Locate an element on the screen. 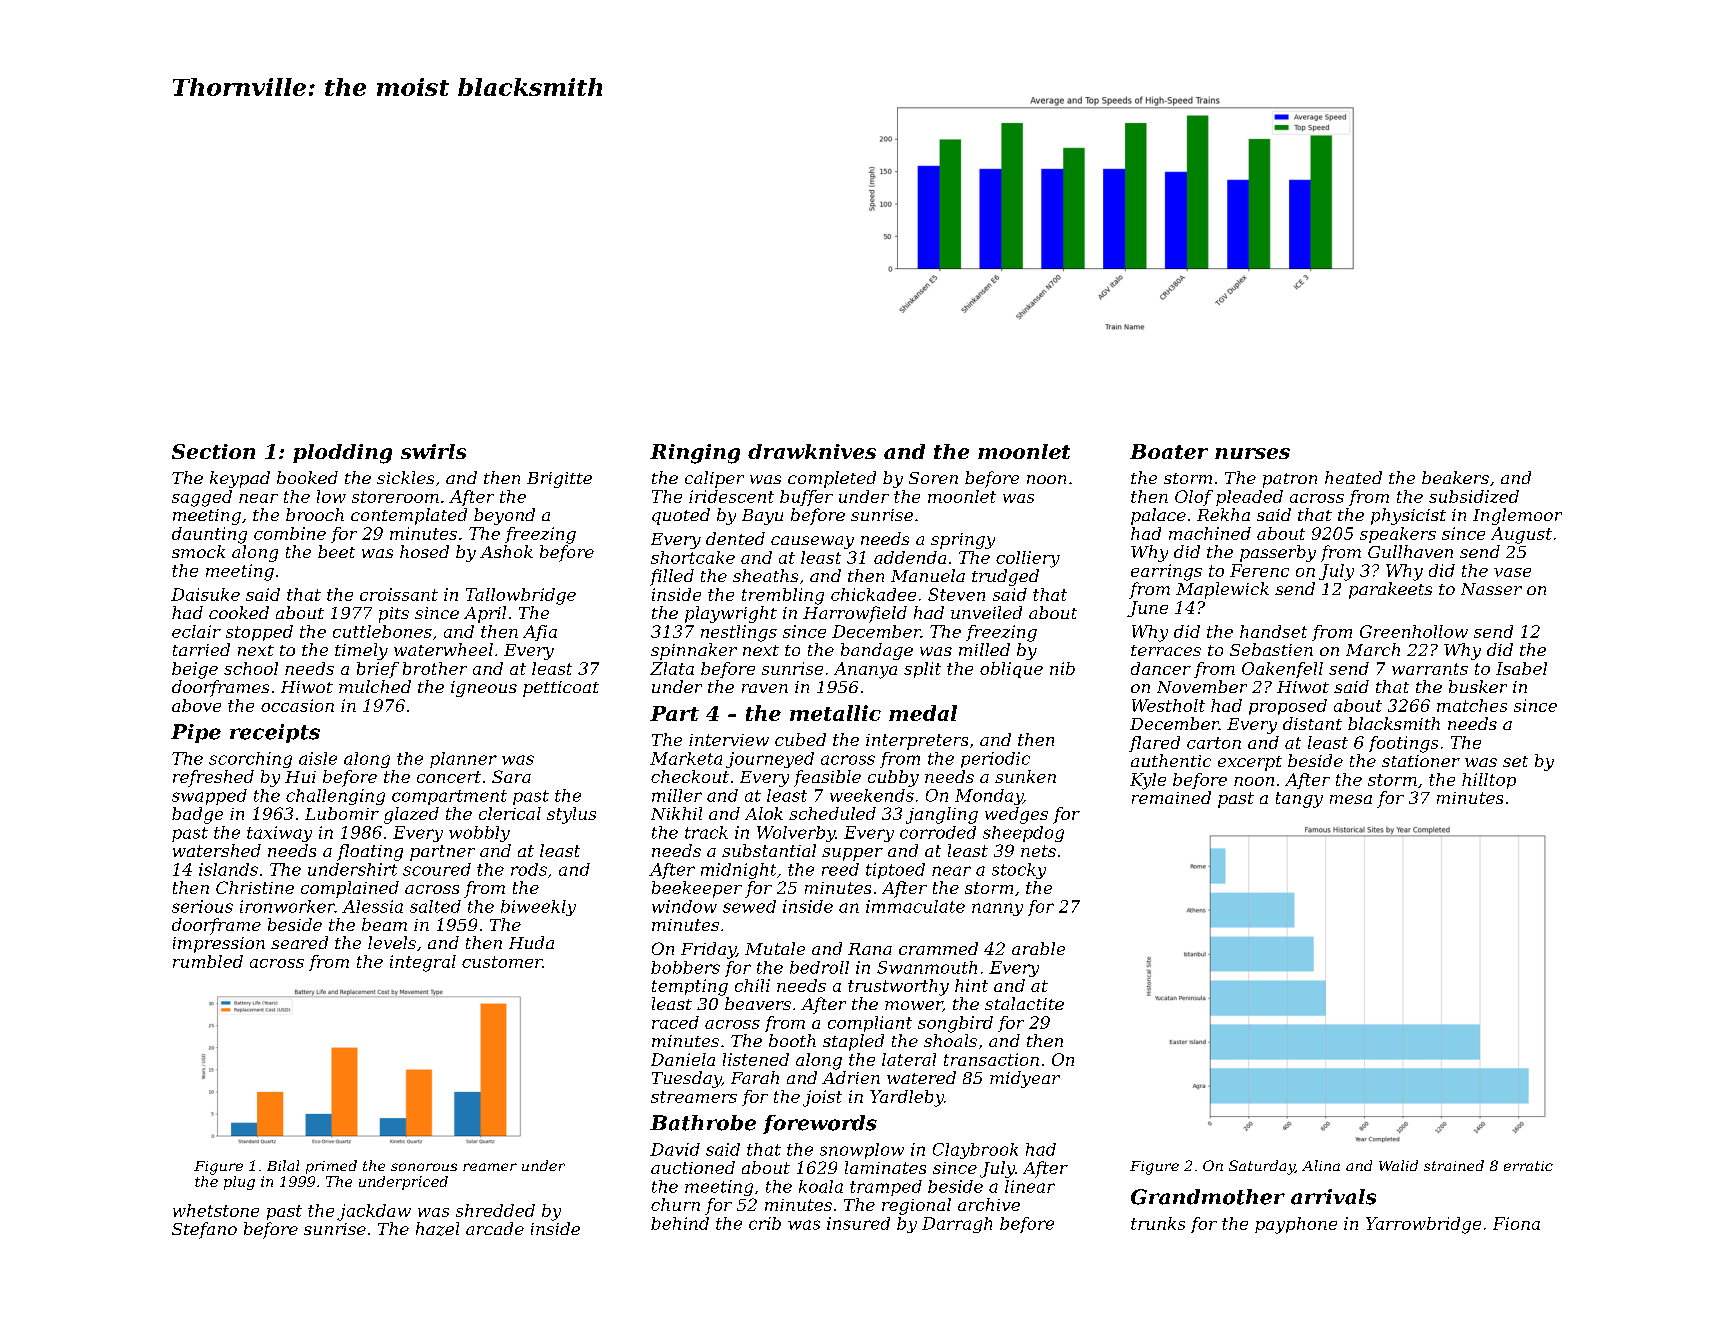 This screenshot has width=1733, height=1339. mesa is located at coordinates (1351, 799).
